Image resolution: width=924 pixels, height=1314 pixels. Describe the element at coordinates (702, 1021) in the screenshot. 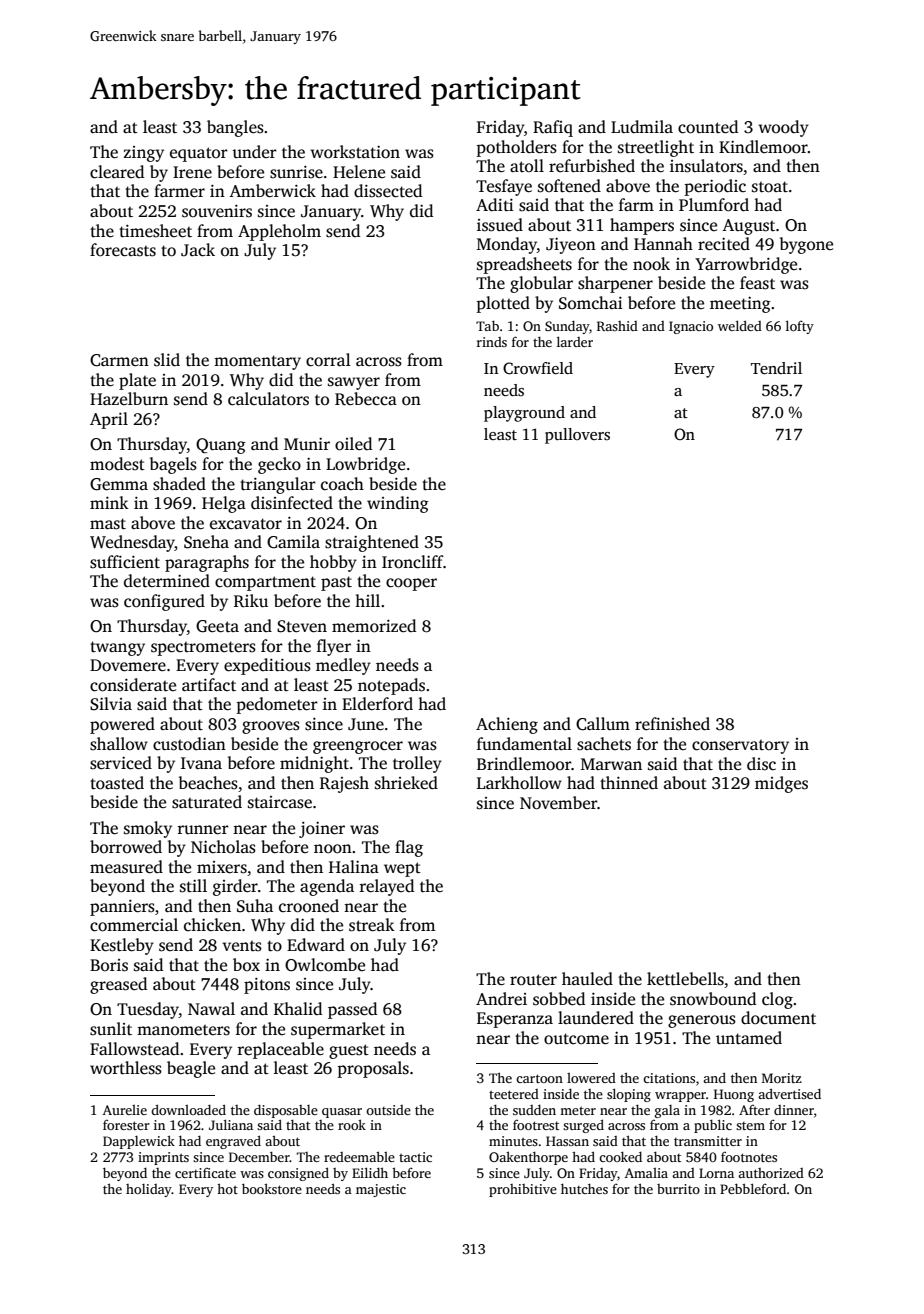

I see `generous` at that location.
